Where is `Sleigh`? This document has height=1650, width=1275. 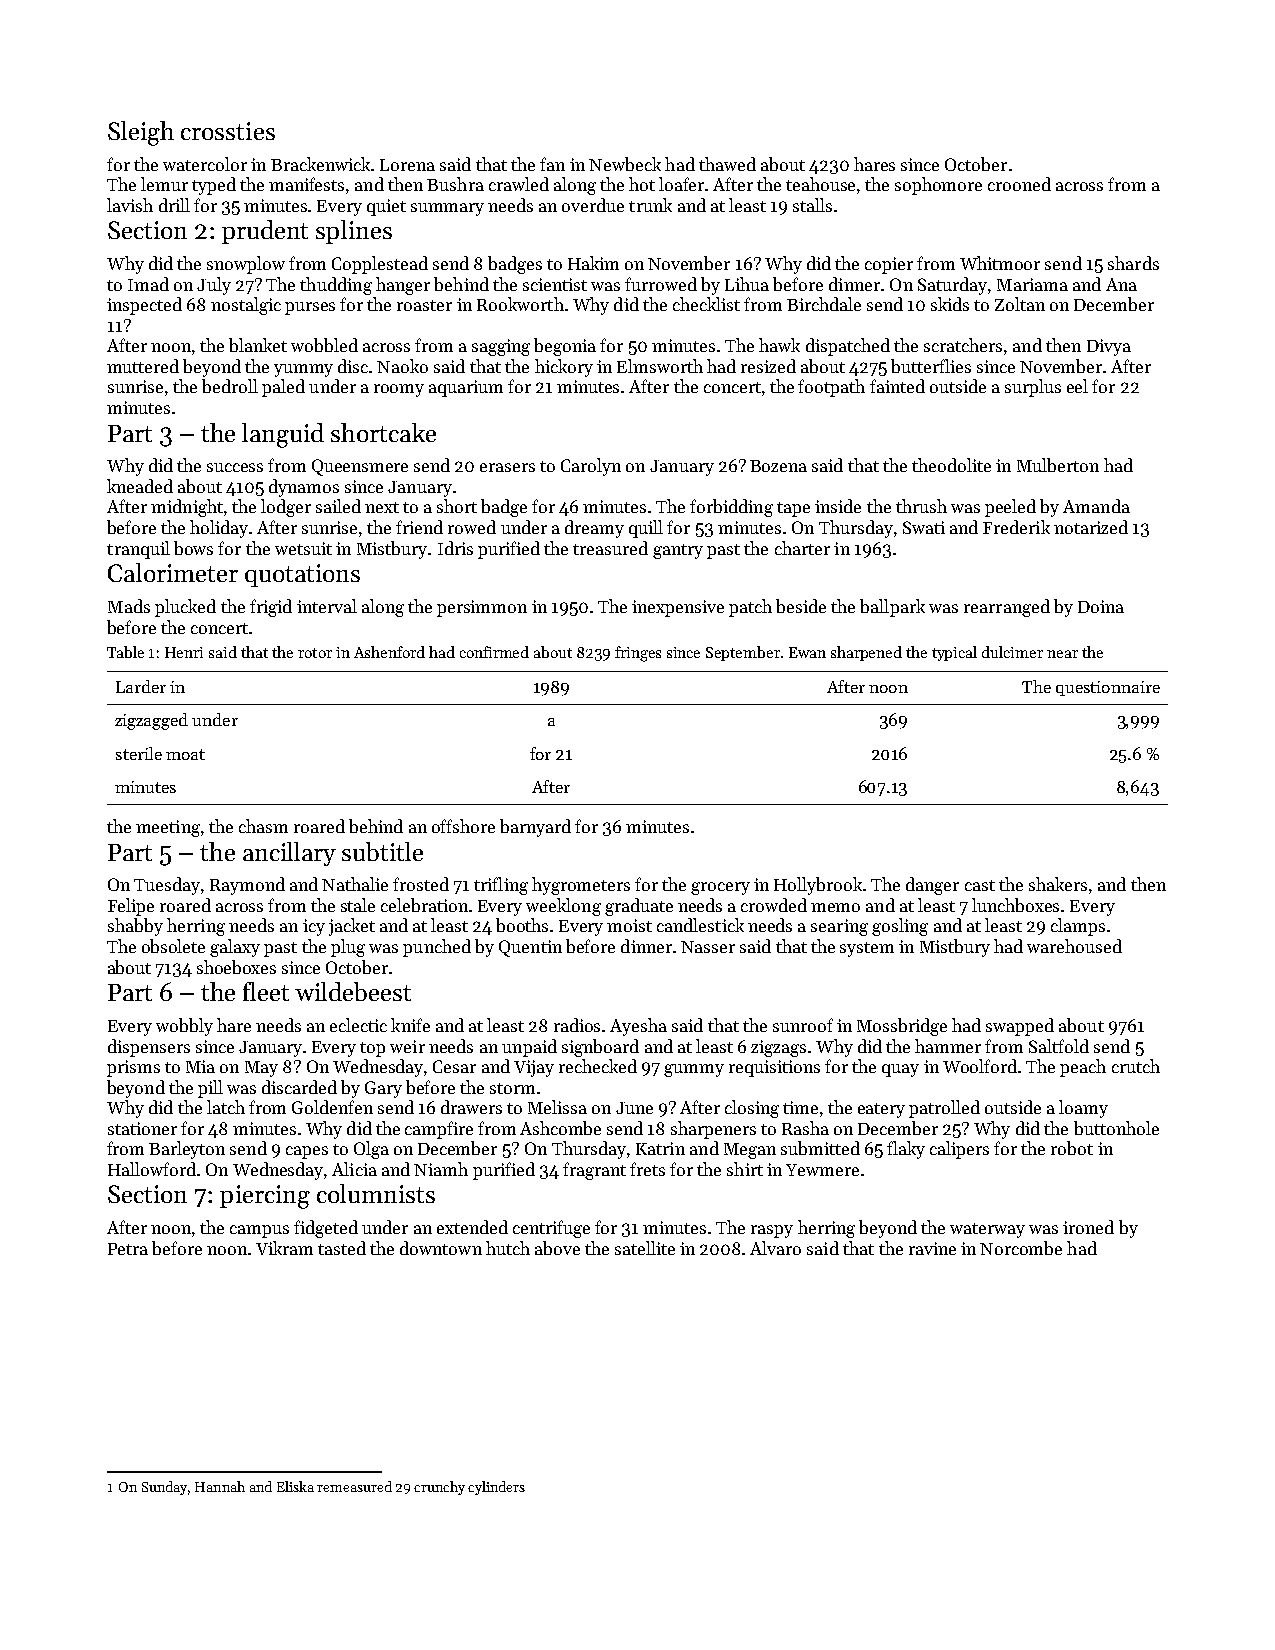 Sleigh is located at coordinates (141, 133).
